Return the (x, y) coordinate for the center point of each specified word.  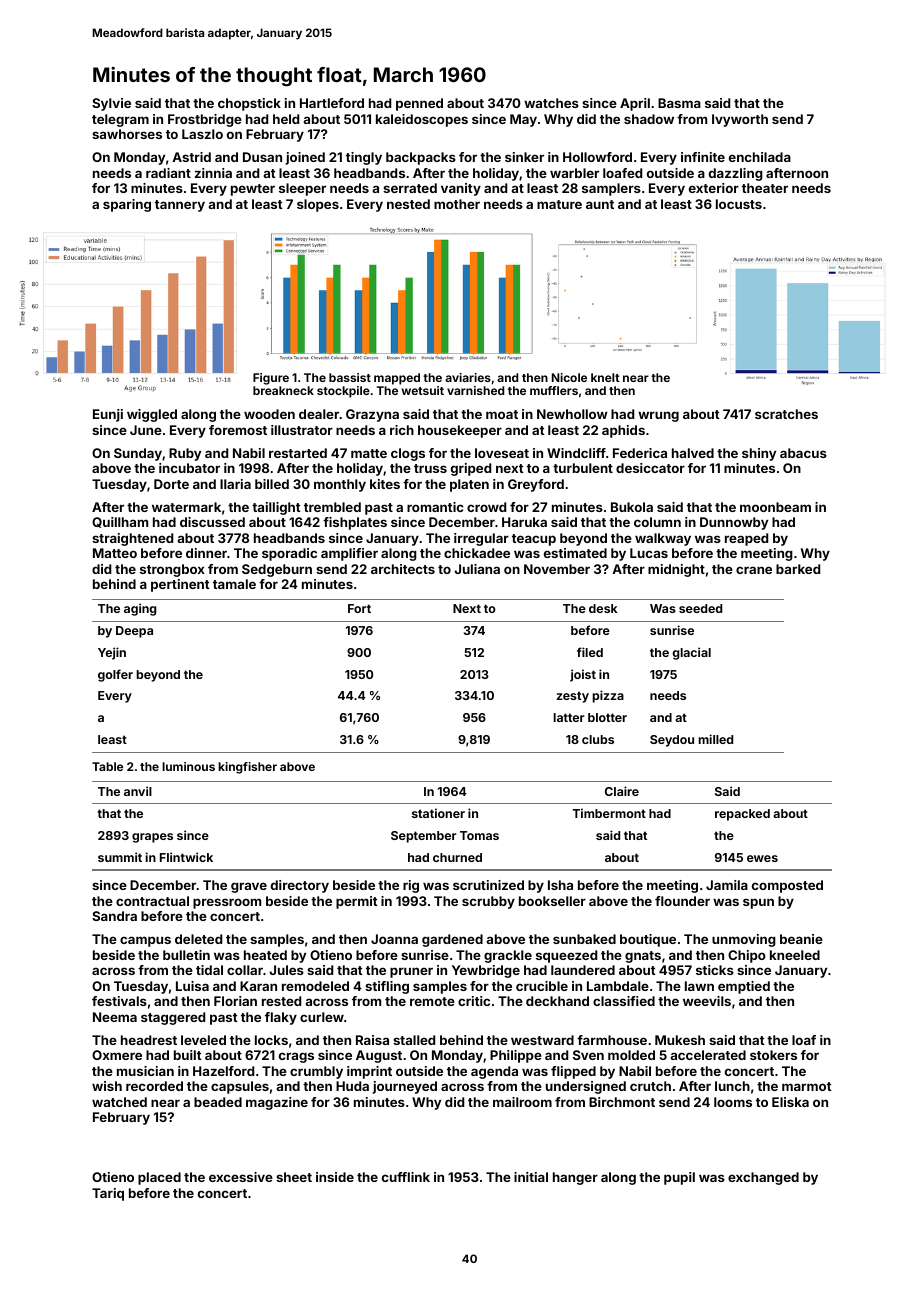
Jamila (727, 885)
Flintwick (186, 857)
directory (300, 886)
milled (716, 739)
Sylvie (111, 104)
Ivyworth (740, 120)
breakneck (283, 390)
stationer (438, 813)
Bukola (632, 507)
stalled (414, 1040)
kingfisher (247, 768)
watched (119, 1102)
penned (419, 104)
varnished (475, 390)
